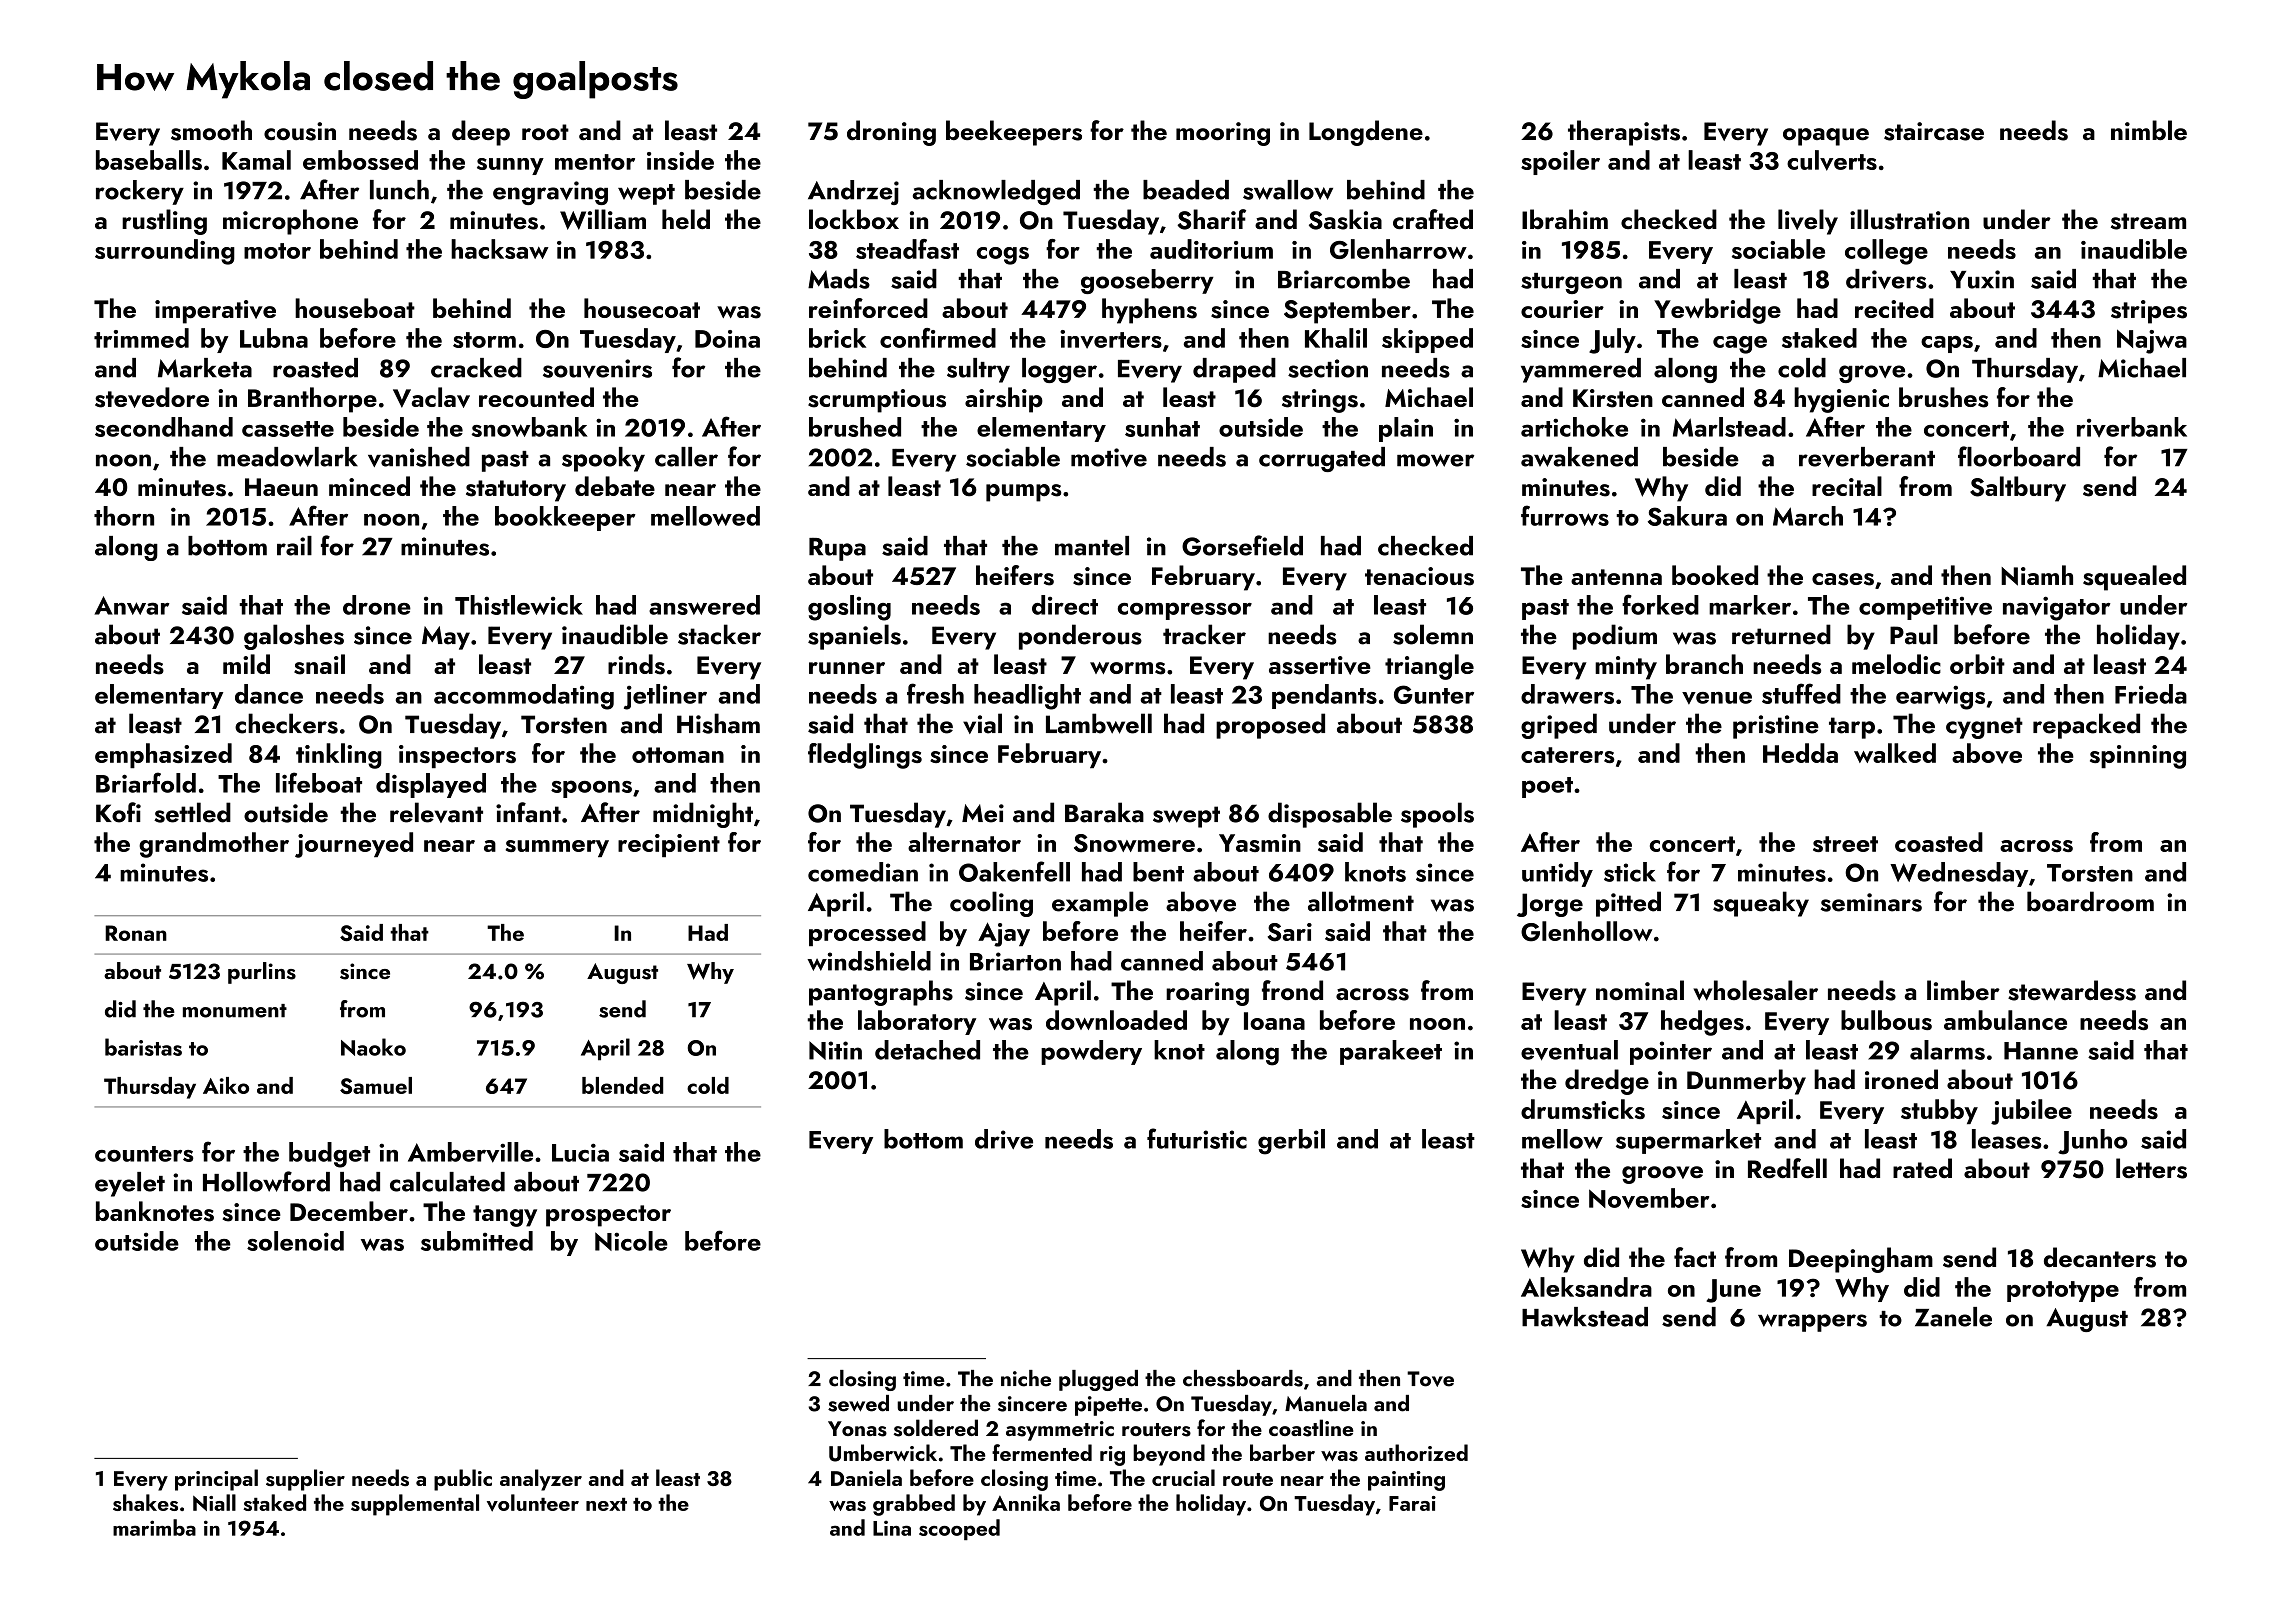 Image resolution: width=2282 pixels, height=1614 pixels. I want to click on public, so click(463, 1480).
